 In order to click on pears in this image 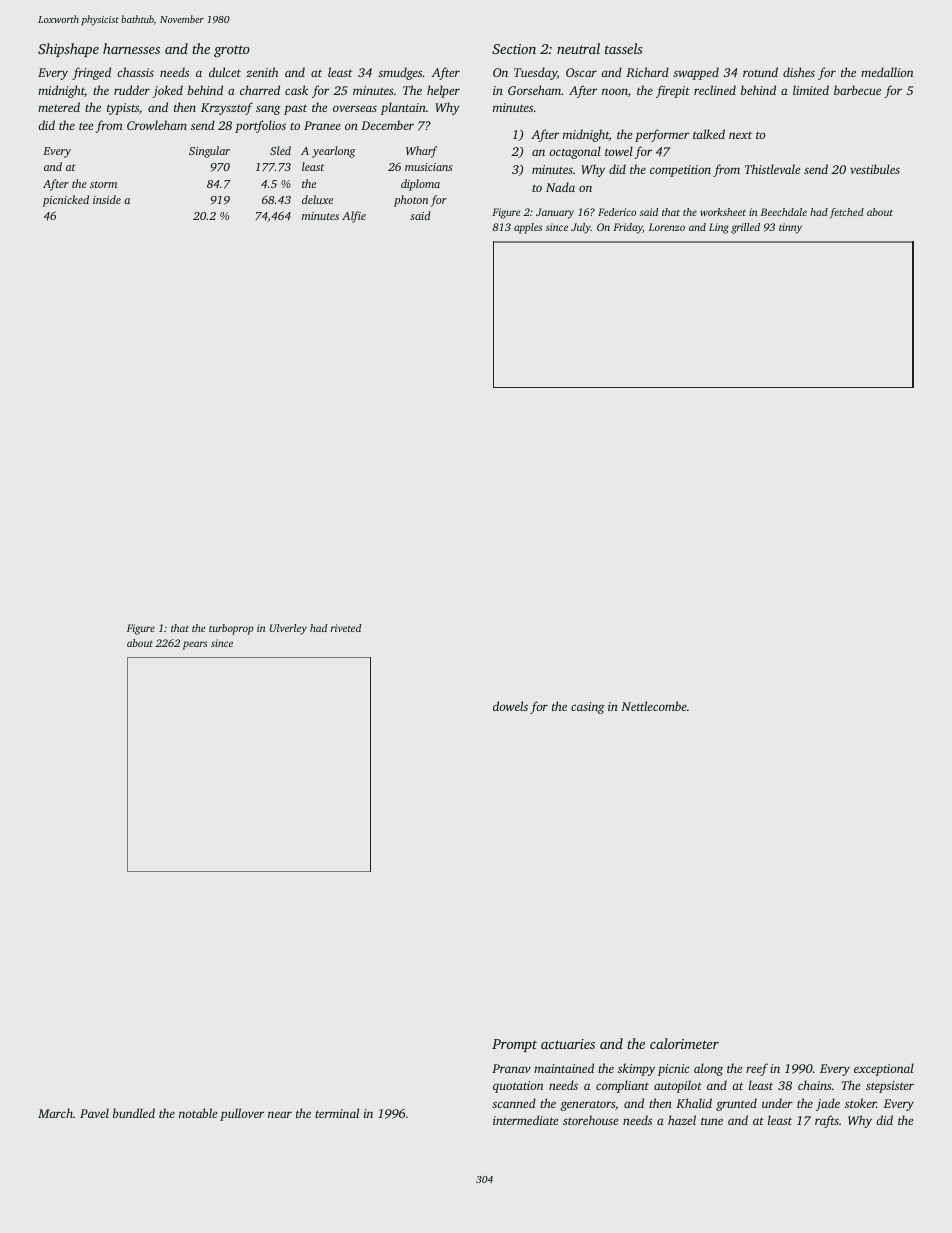, I will do `click(195, 645)`.
